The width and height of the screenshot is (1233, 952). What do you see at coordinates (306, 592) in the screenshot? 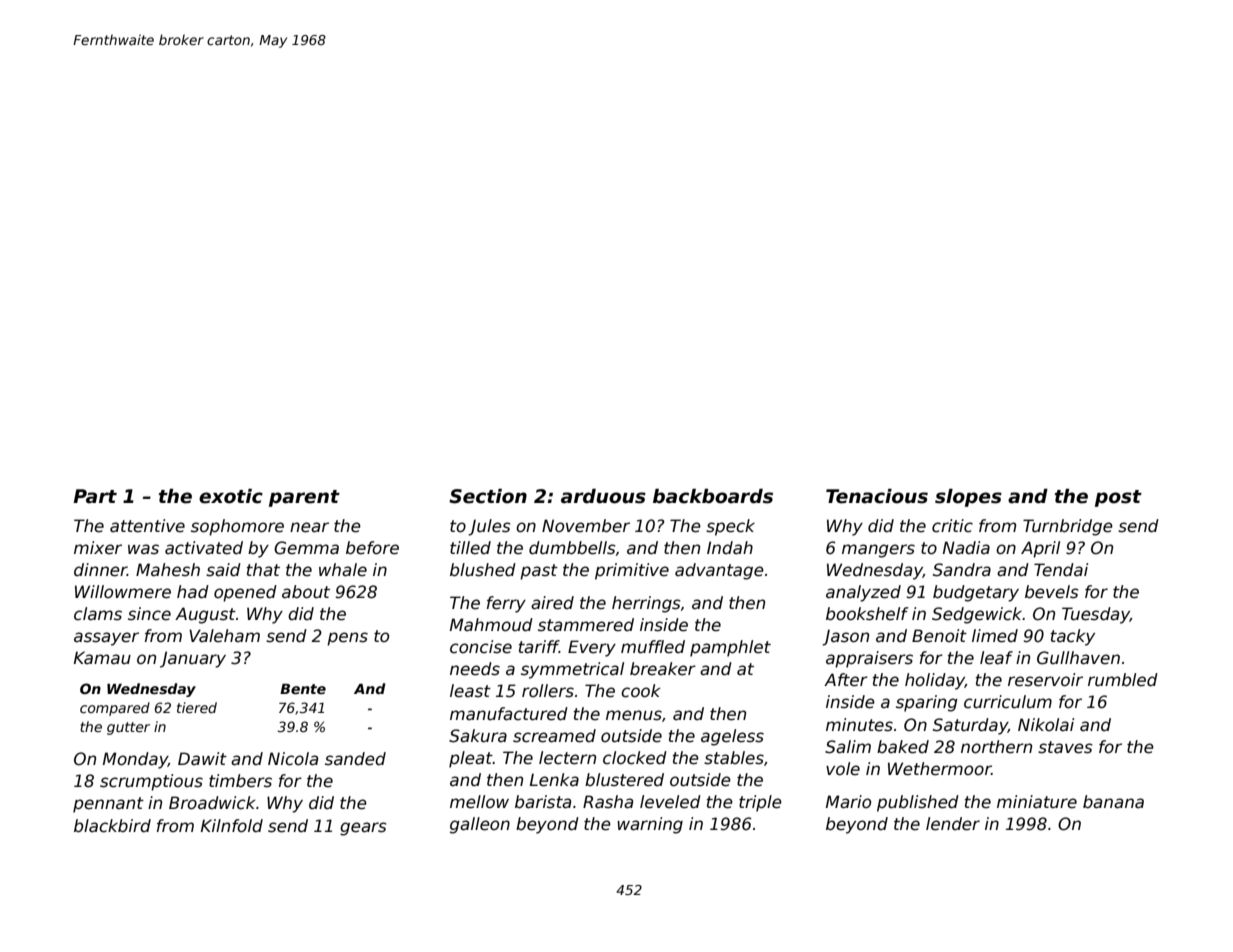
I see `about` at bounding box center [306, 592].
